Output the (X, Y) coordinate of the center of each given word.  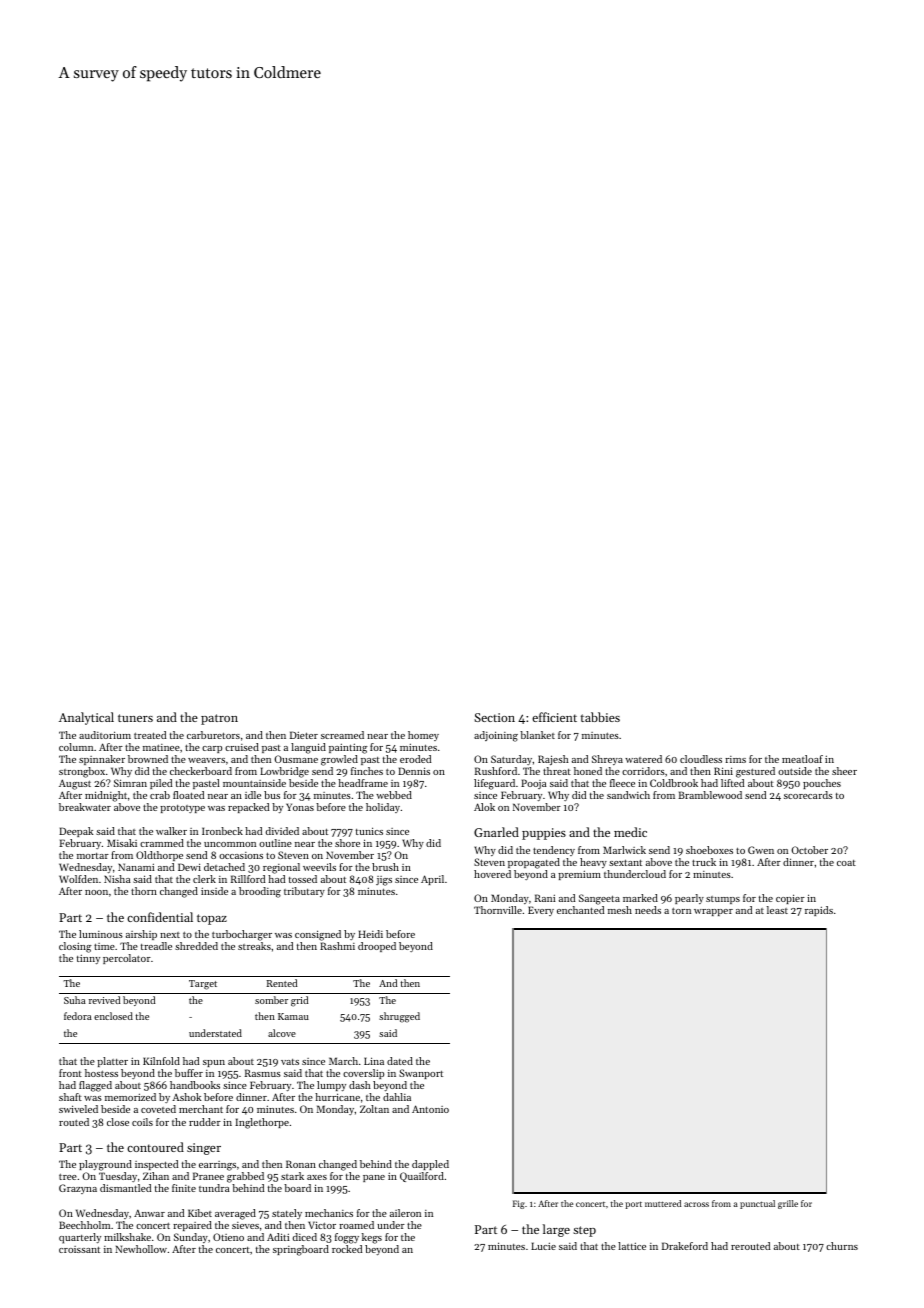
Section (494, 717)
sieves (245, 1225)
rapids (819, 911)
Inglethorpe (262, 1123)
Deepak (76, 832)
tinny (88, 959)
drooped (377, 947)
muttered (663, 1203)
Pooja (534, 784)
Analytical (86, 718)
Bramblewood (710, 795)
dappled (430, 1165)
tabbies (600, 717)
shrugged (399, 1017)
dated (400, 1061)
